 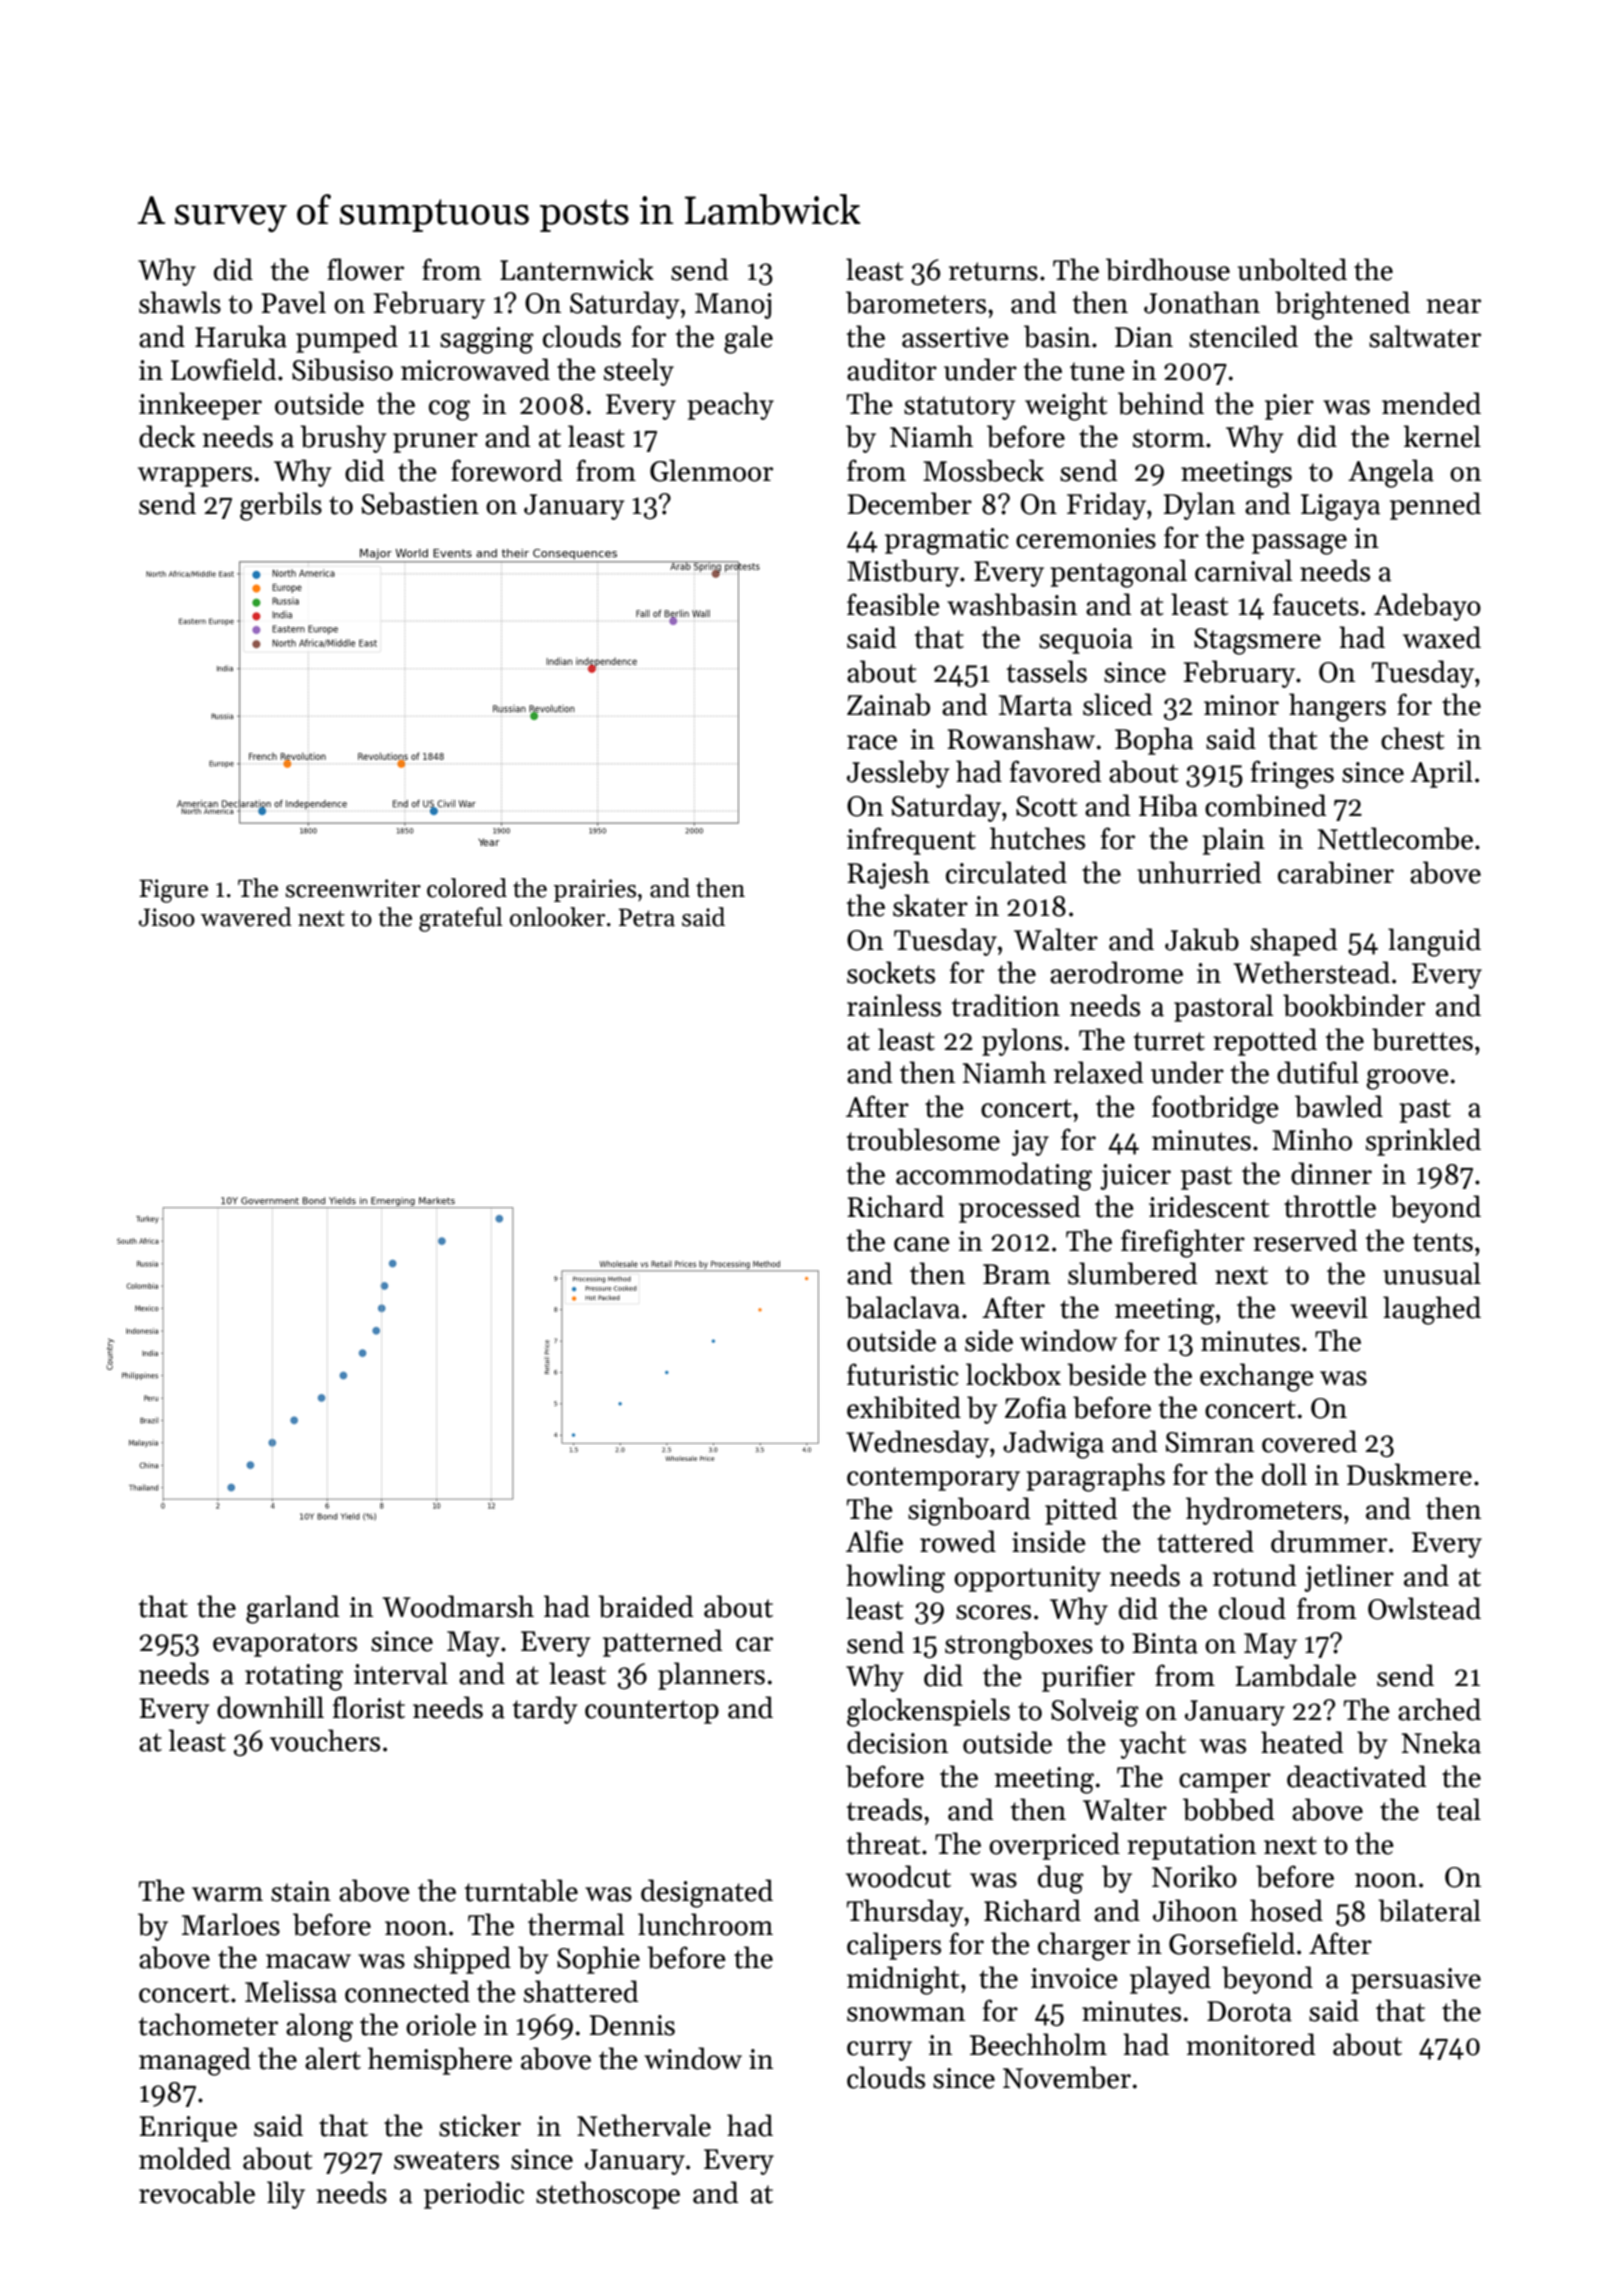 What do you see at coordinates (180, 302) in the screenshot?
I see `shawls` at bounding box center [180, 302].
